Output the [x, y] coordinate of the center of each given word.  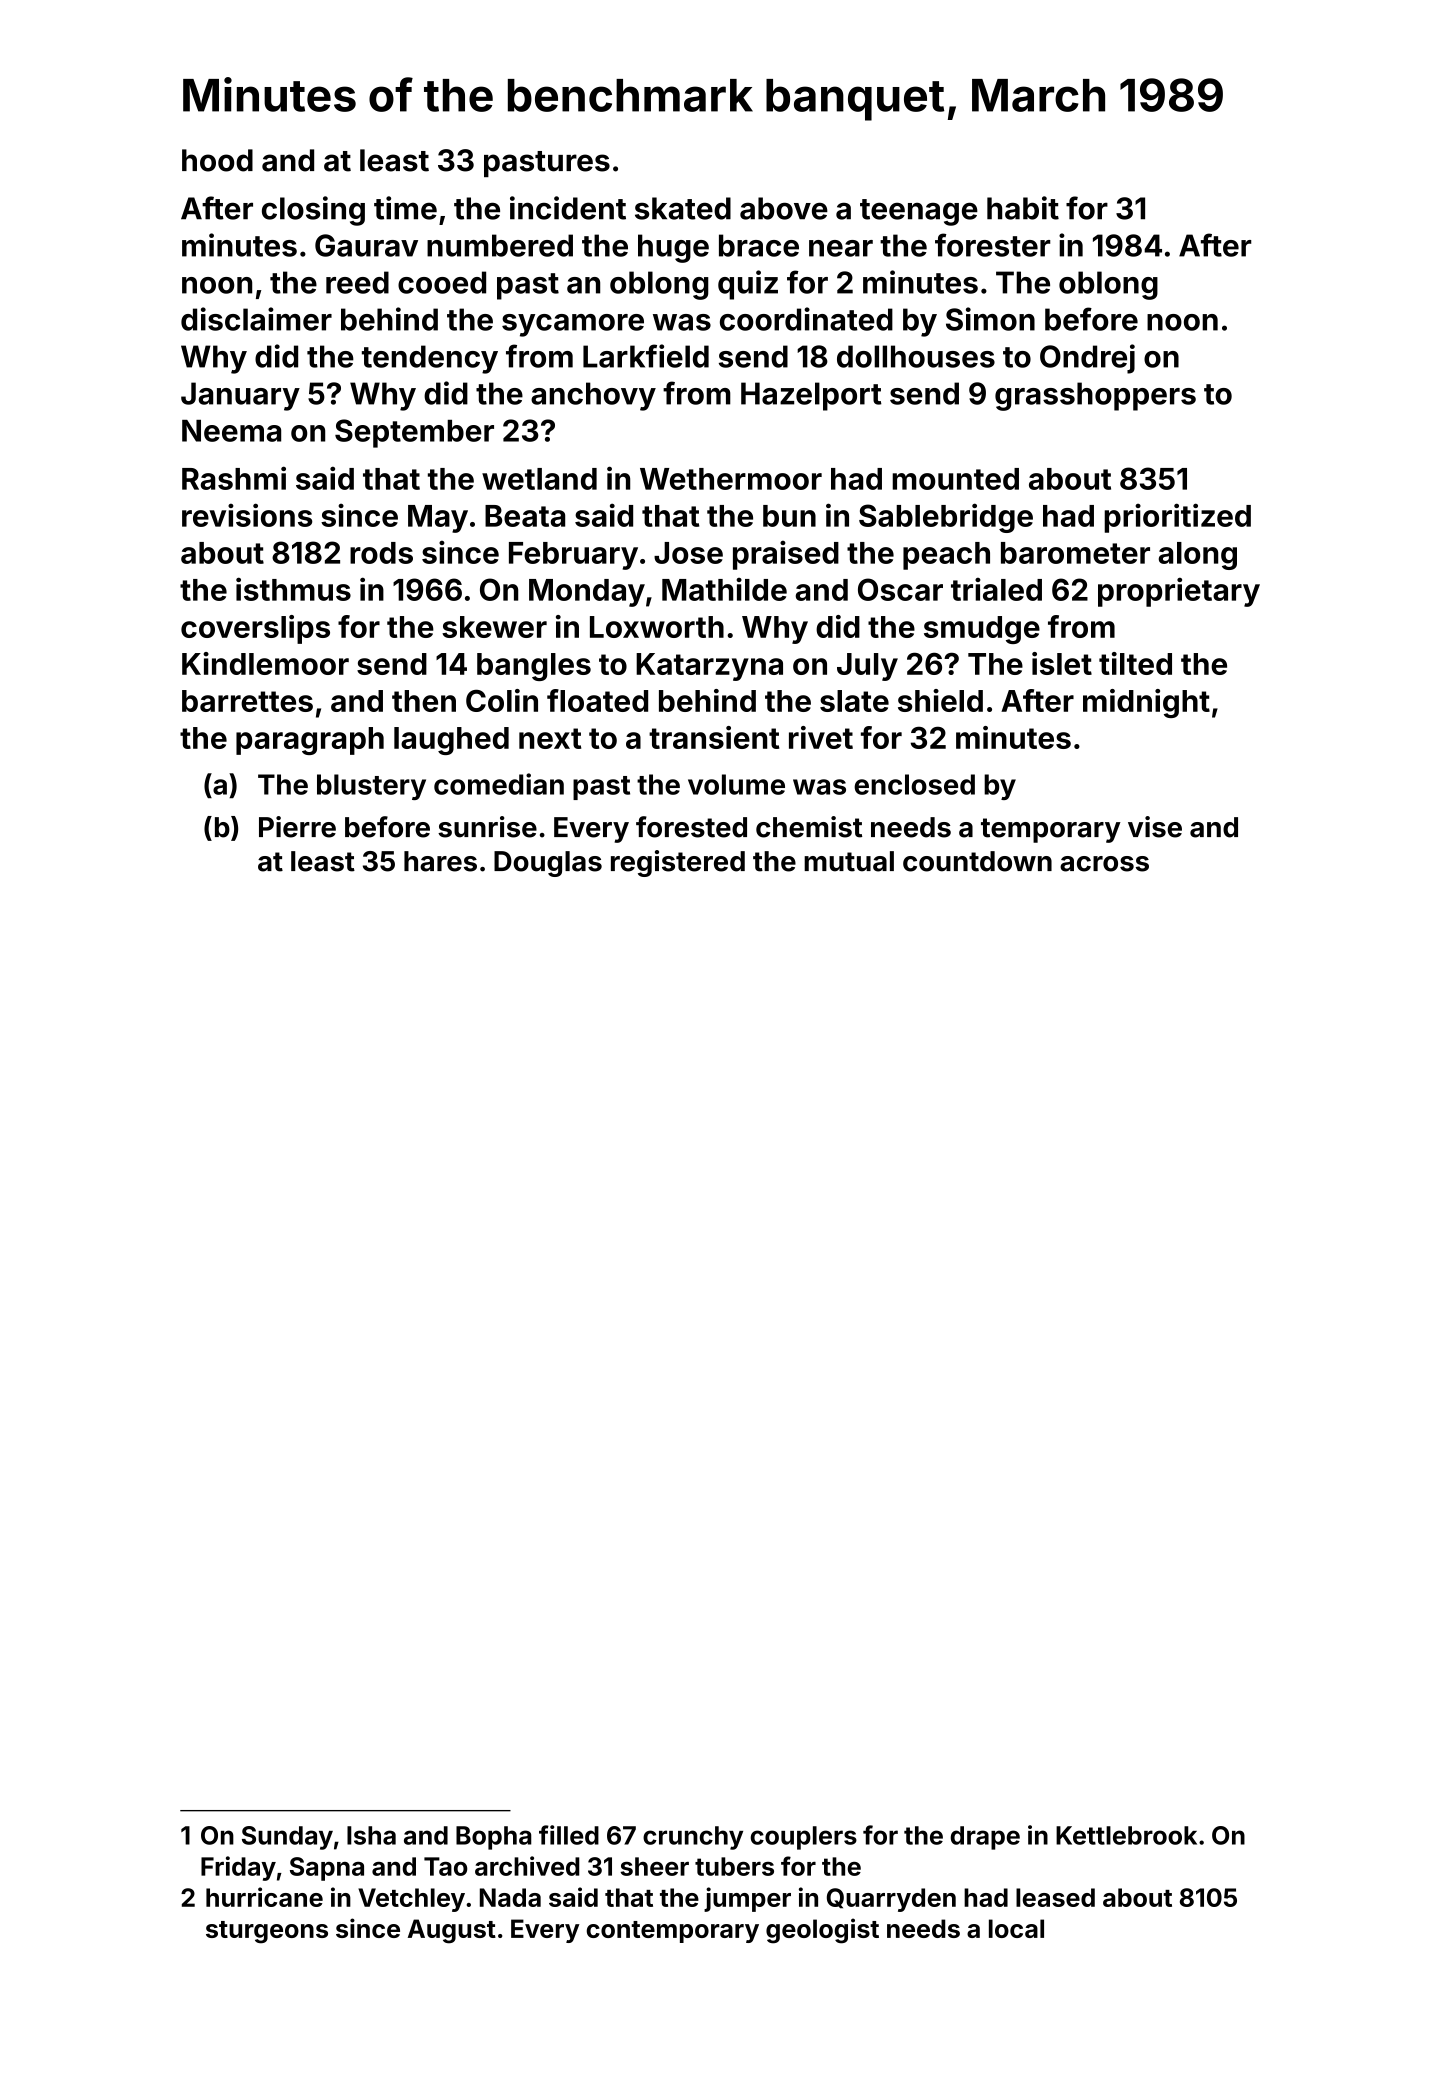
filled [569, 1835]
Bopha [494, 1838]
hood [217, 160]
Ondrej [1087, 359]
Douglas [548, 864]
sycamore [573, 325]
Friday [238, 1868]
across [1104, 864]
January [240, 396]
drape [985, 1838]
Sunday [287, 1838]
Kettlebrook [1126, 1835]
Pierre [297, 827]
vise [1155, 827]
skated [683, 208]
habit [1023, 208]
